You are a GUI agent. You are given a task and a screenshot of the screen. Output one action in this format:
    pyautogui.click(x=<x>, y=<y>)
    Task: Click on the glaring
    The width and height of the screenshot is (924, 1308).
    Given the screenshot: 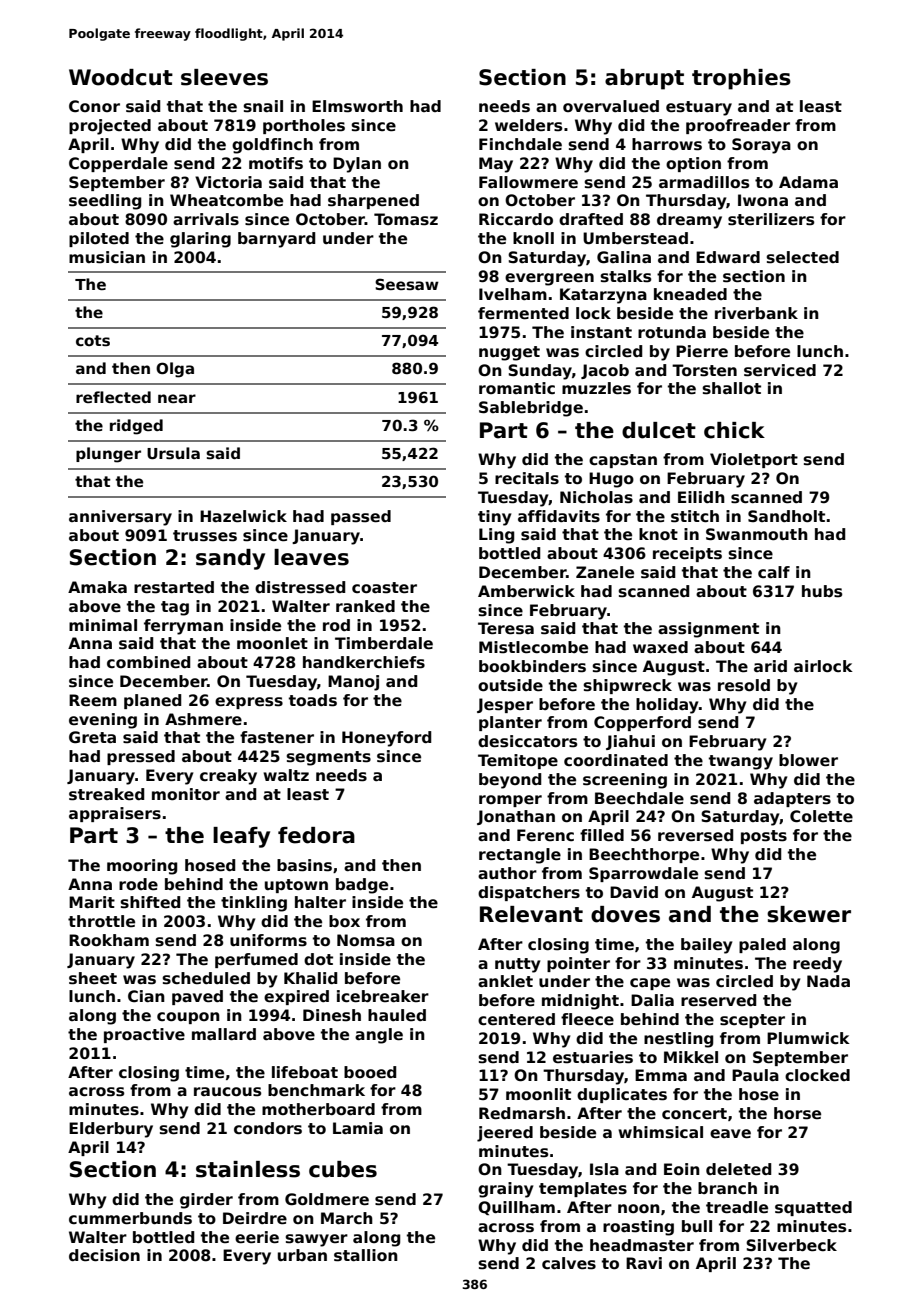 What is the action you would take?
    pyautogui.click(x=200, y=240)
